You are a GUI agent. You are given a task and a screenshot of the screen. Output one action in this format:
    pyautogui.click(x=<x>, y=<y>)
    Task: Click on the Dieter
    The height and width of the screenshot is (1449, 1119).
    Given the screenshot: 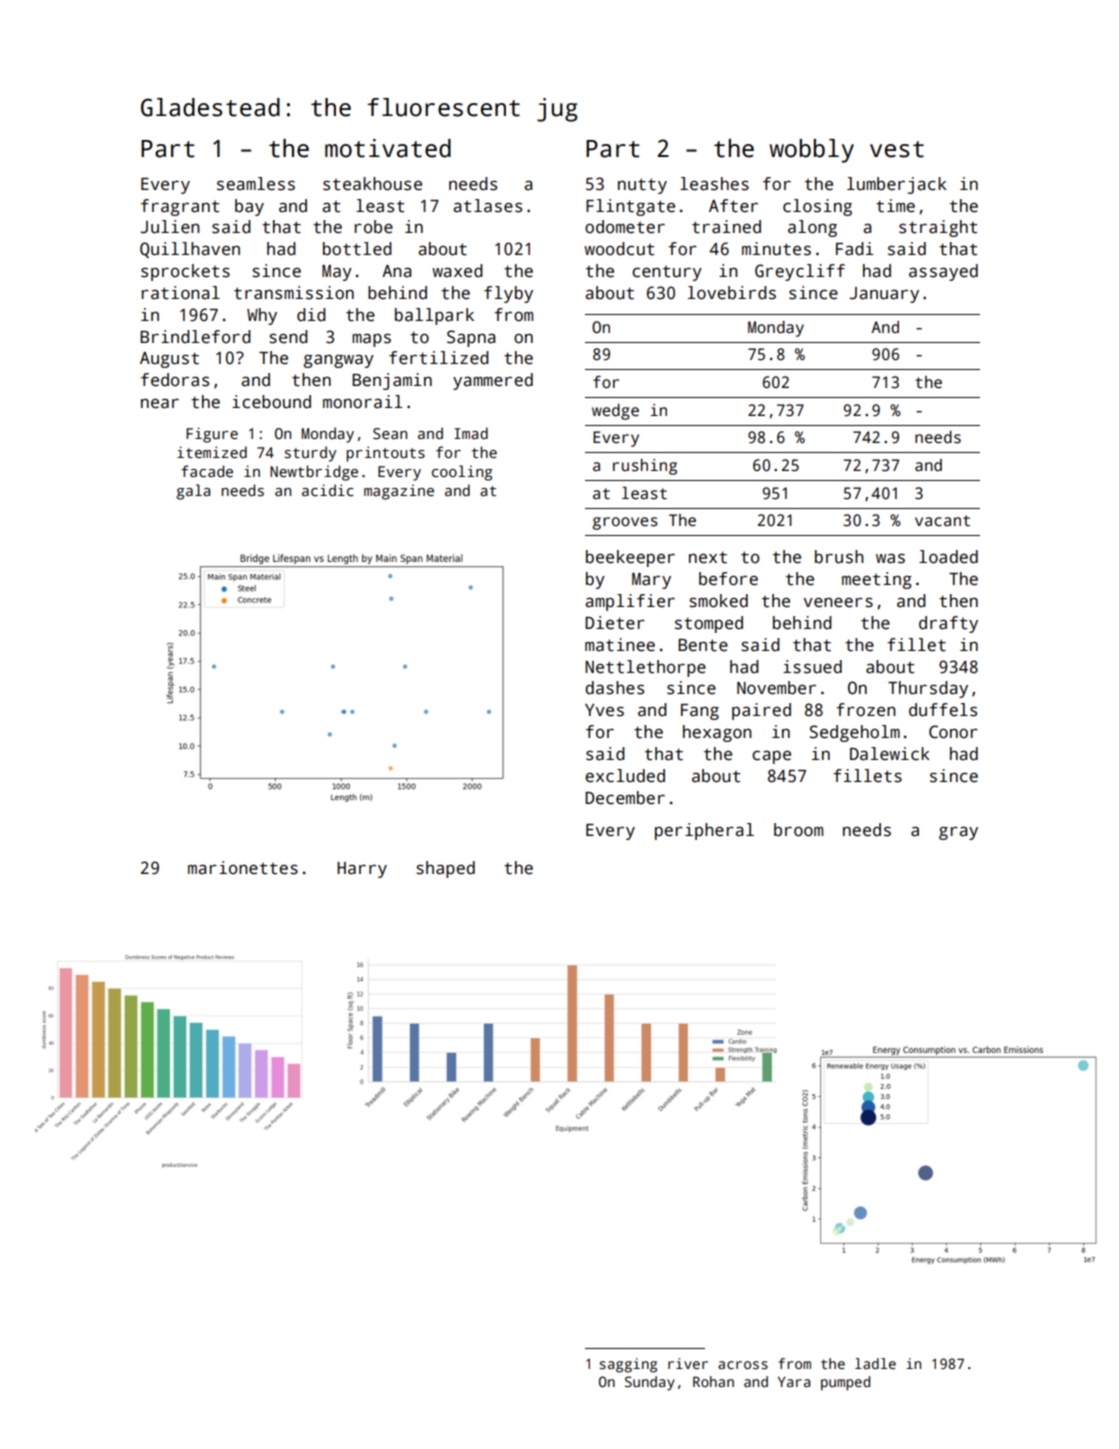 What is the action you would take?
    pyautogui.click(x=615, y=623)
